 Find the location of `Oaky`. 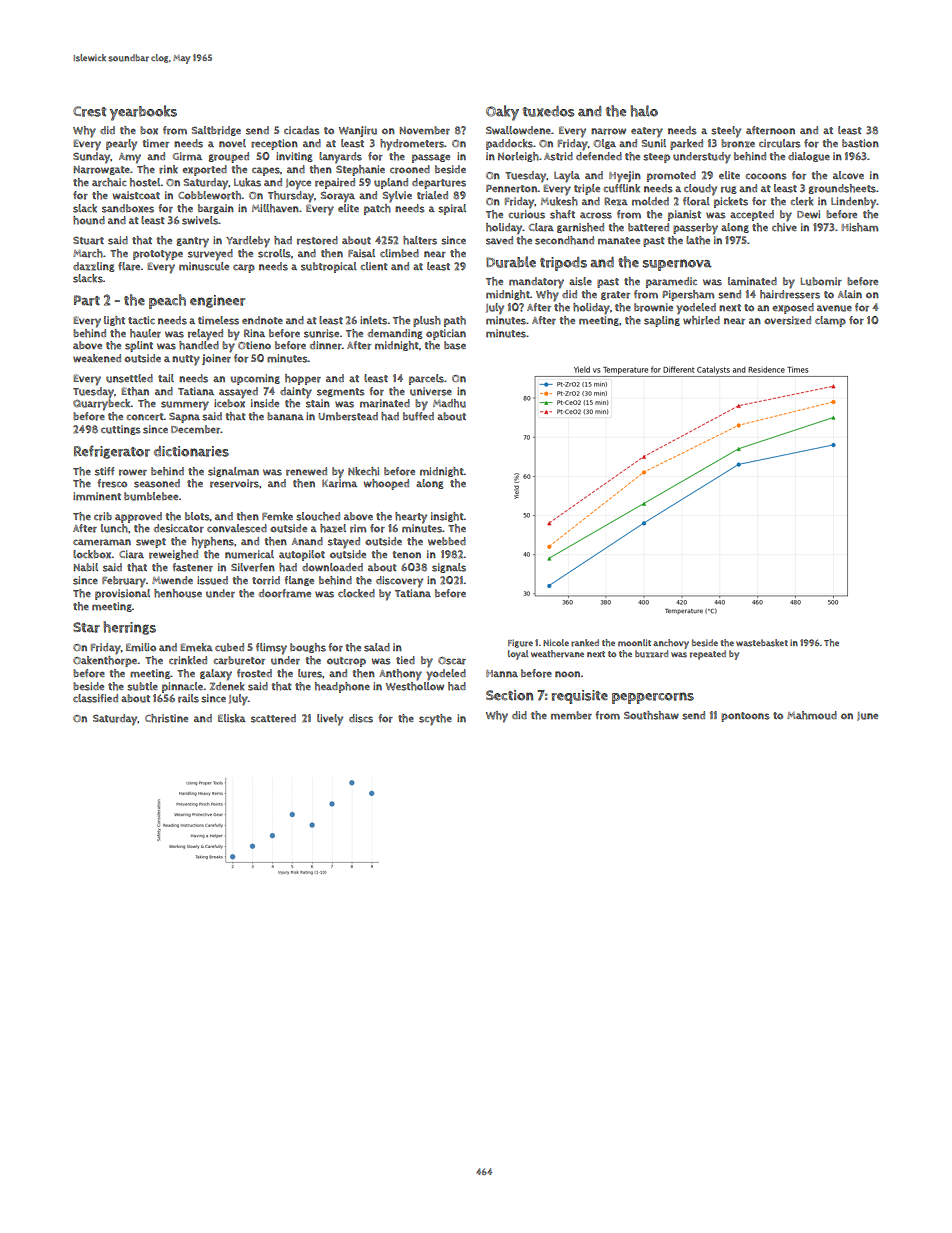

Oaky is located at coordinates (502, 113).
